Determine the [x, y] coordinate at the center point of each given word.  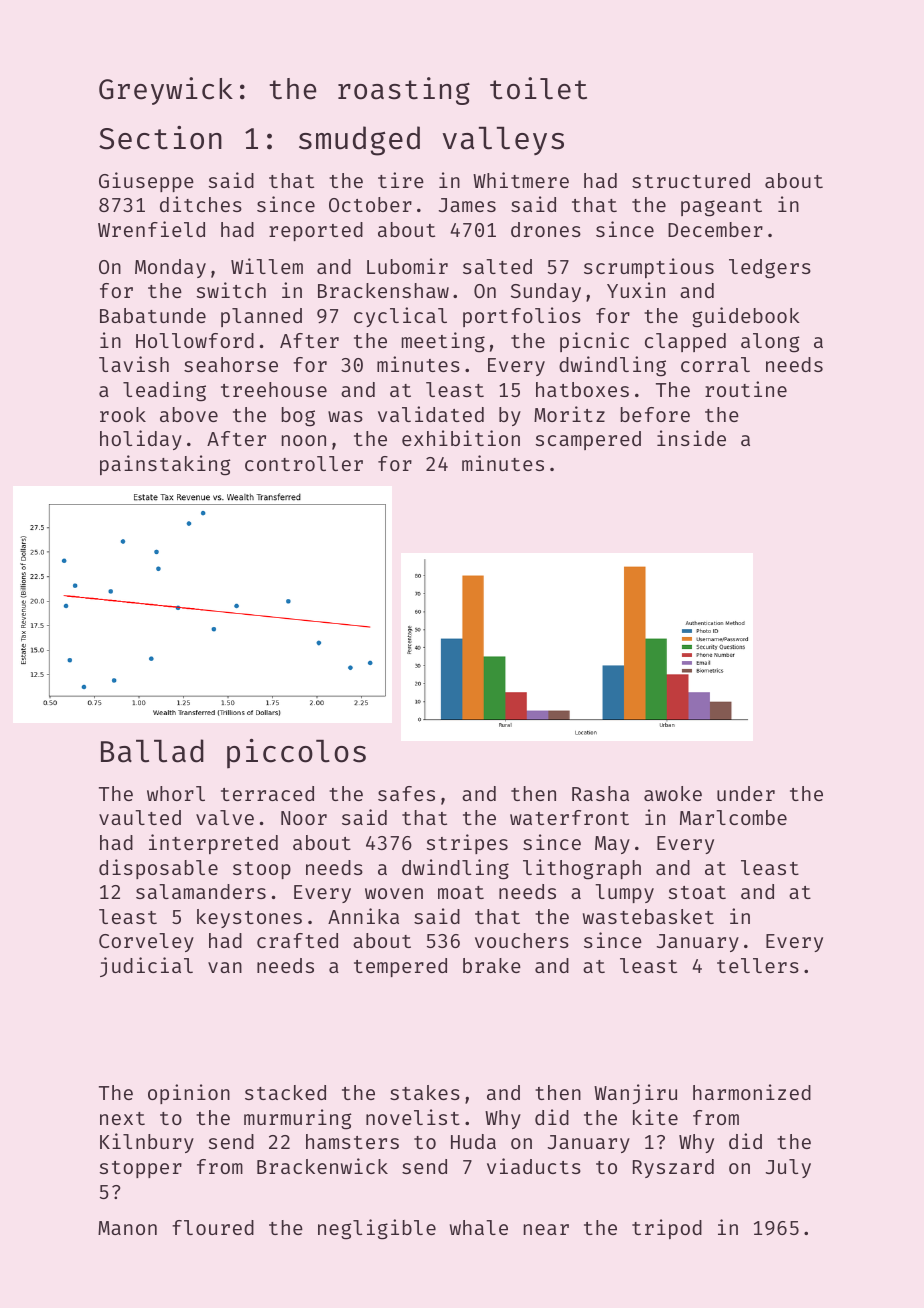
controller [304, 463]
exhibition [461, 438]
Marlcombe [733, 817]
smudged [359, 141]
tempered [400, 967]
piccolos [296, 754]
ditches [201, 204]
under [746, 793]
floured [213, 1227]
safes [406, 793]
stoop [262, 870]
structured [691, 180]
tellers [758, 965]
